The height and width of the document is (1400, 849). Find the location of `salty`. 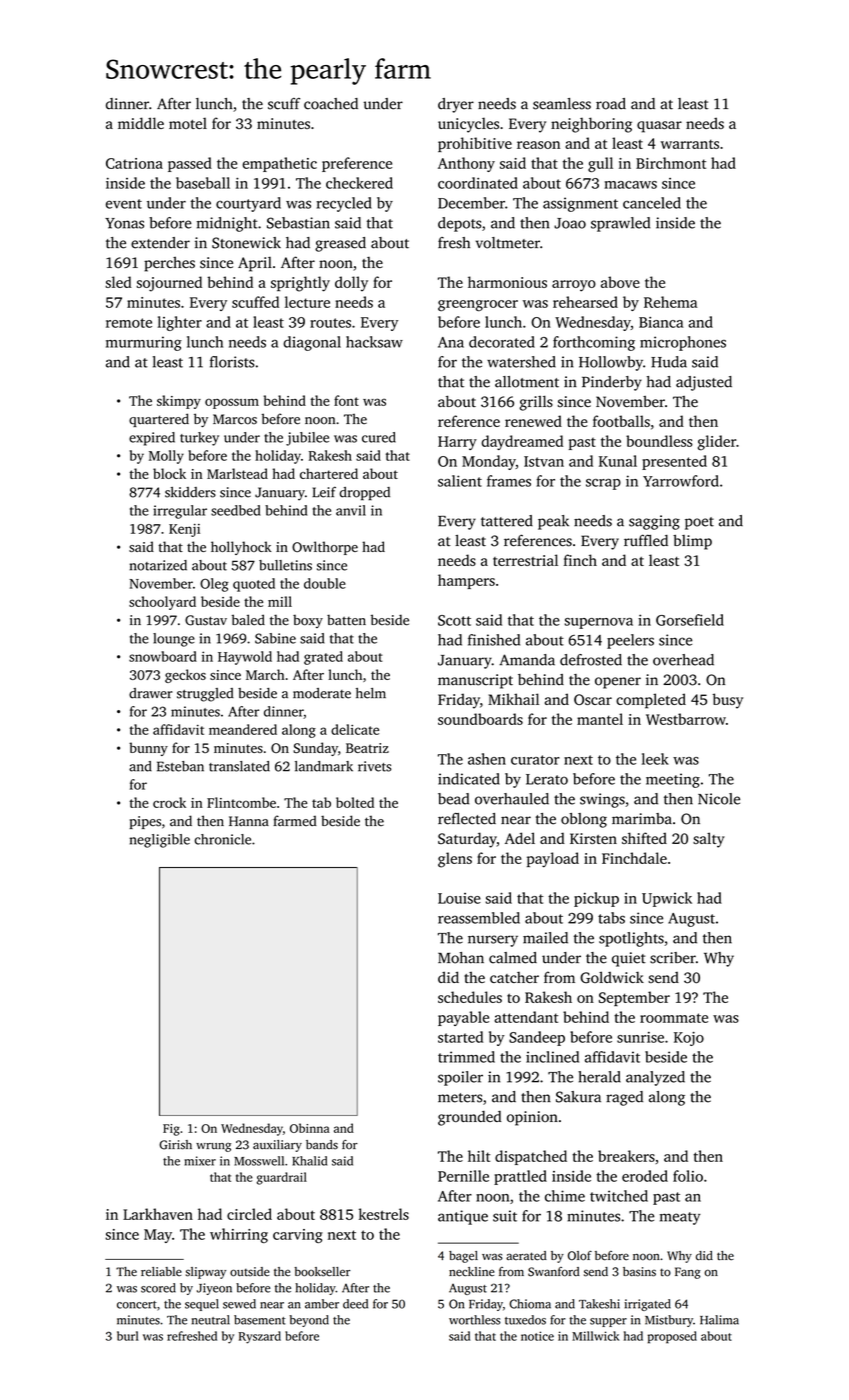

salty is located at coordinates (709, 840).
